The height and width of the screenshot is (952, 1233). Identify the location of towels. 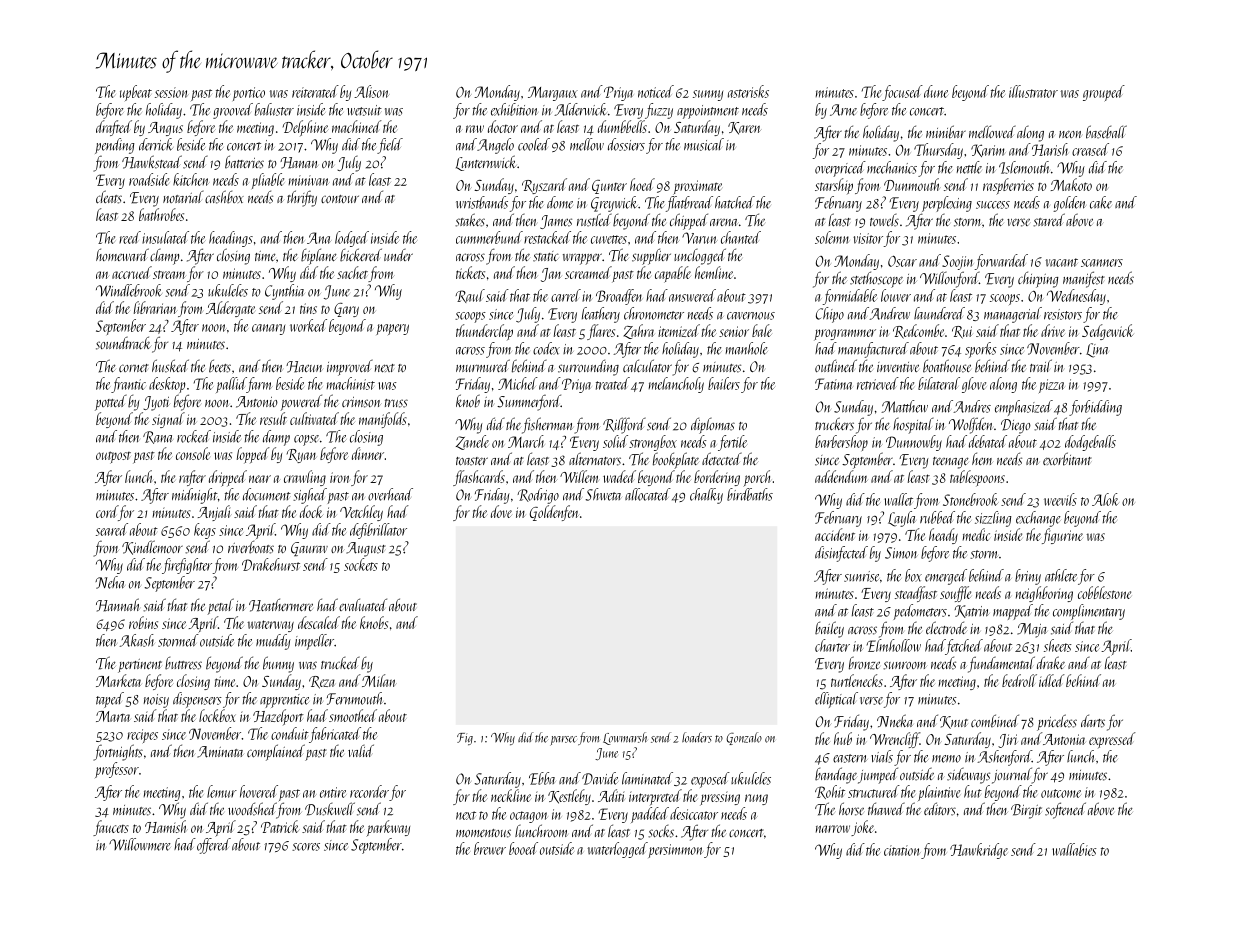
(884, 220).
